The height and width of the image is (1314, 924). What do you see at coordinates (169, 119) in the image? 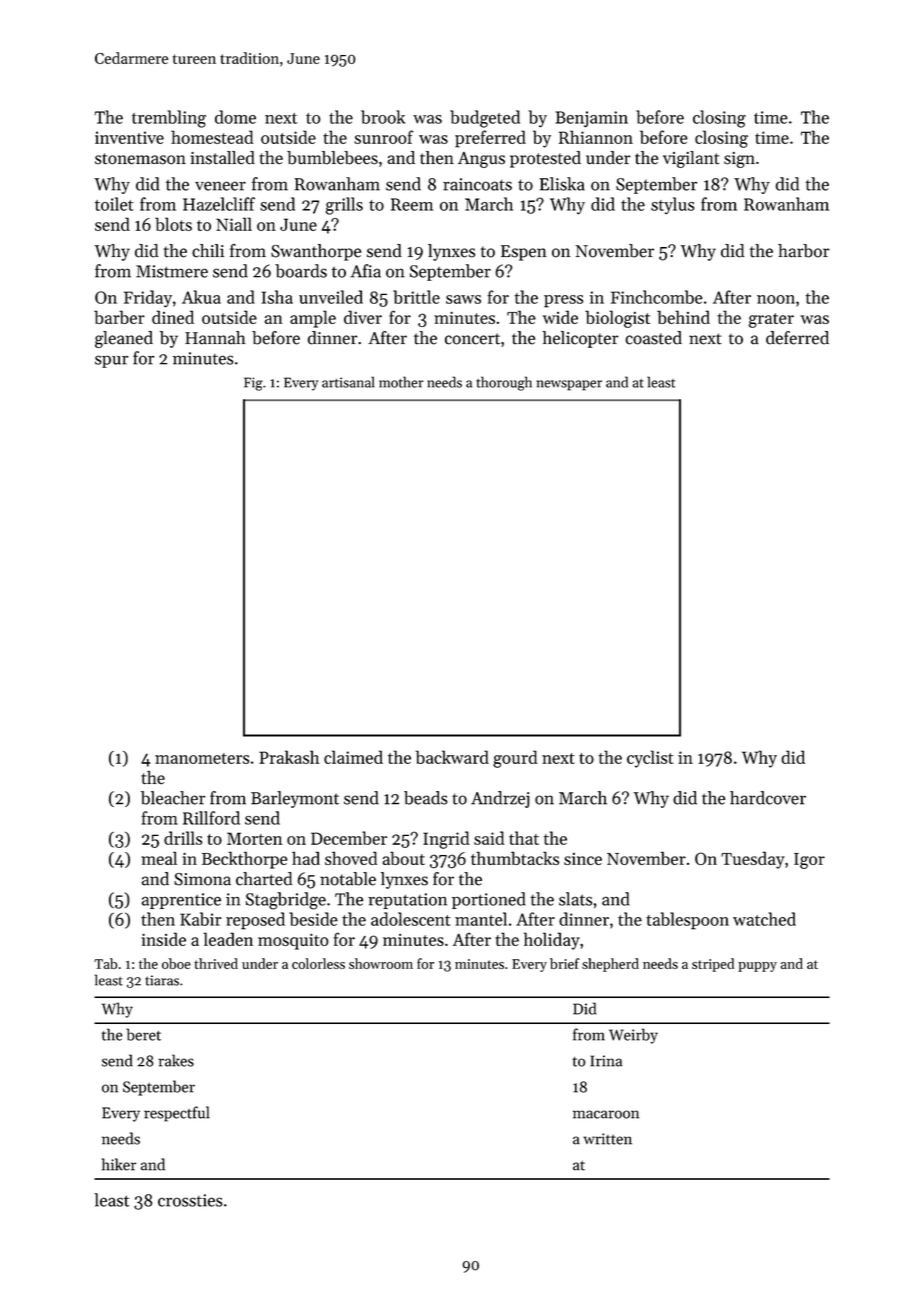
I see `trembling` at bounding box center [169, 119].
